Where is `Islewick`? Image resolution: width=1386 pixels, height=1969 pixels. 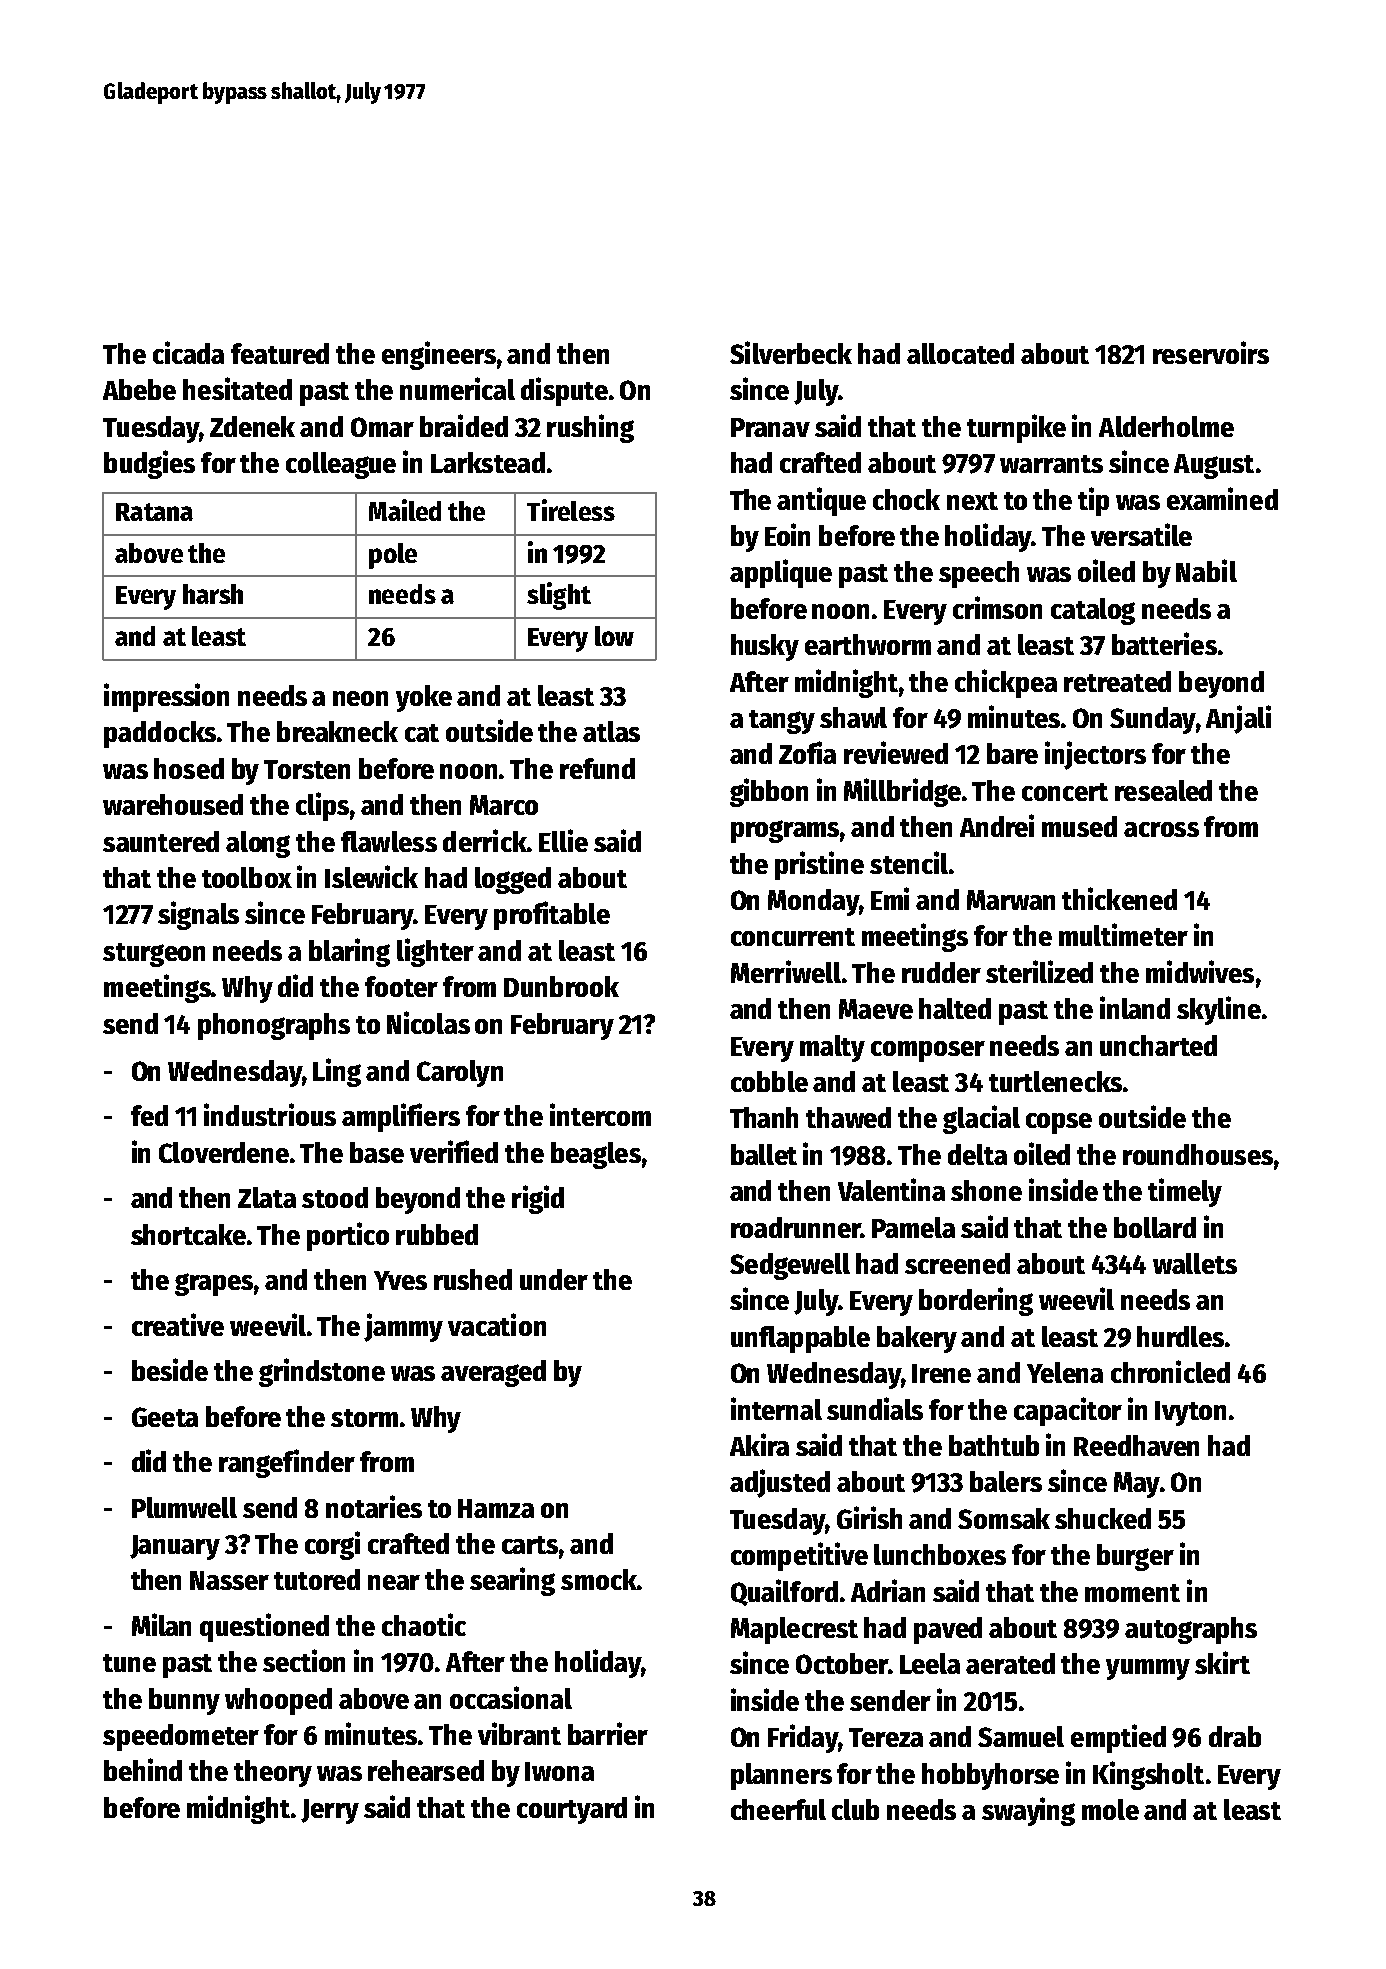
Islewick is located at coordinates (371, 876).
